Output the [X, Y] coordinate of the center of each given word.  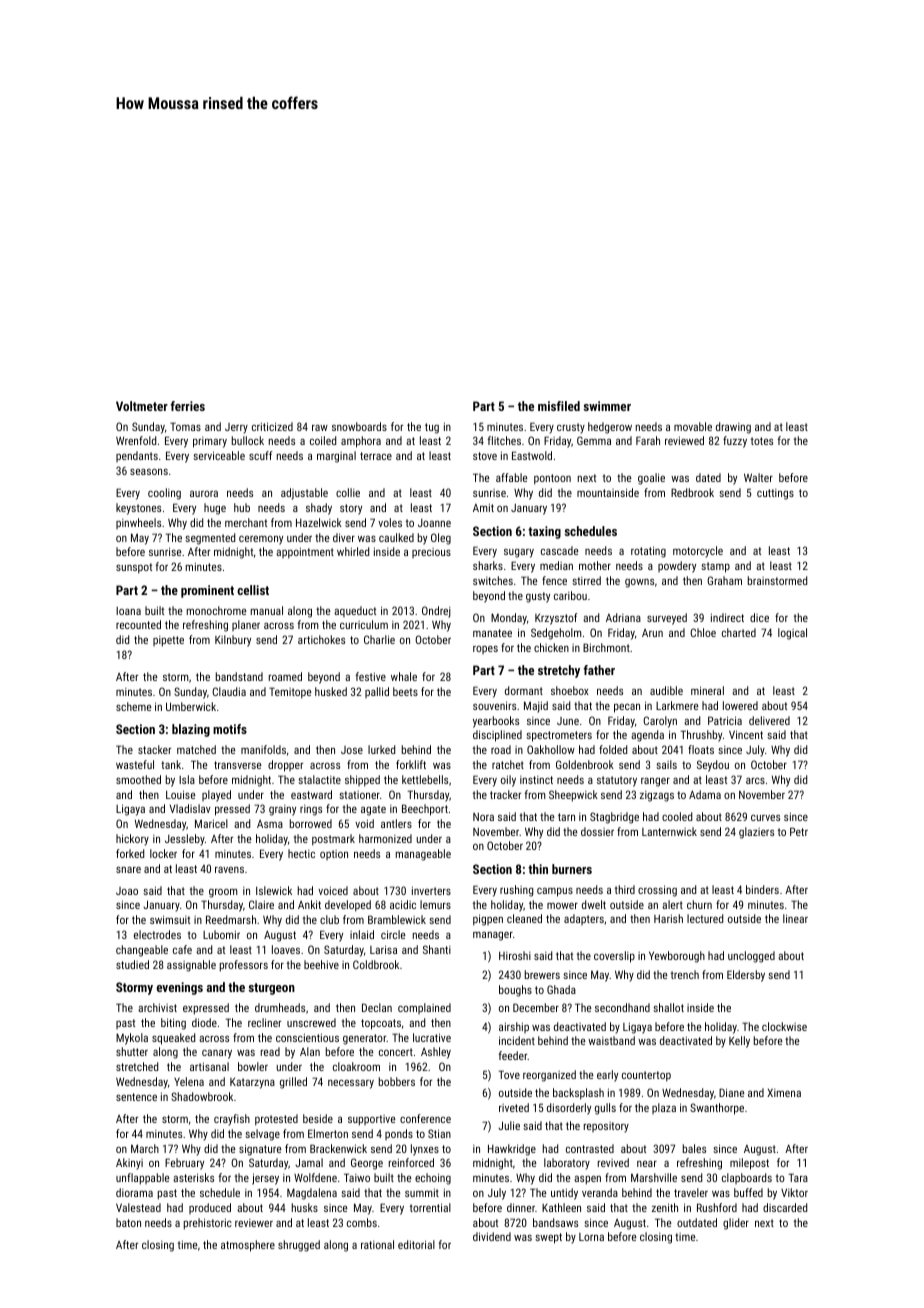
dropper [285, 766]
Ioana [128, 611]
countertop [646, 1076]
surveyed [667, 619]
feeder [513, 1055]
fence [554, 580]
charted [739, 632]
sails [666, 764]
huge [215, 509]
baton [128, 1222]
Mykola [132, 1039]
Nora [483, 817]
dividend [492, 1236]
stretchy [559, 671]
